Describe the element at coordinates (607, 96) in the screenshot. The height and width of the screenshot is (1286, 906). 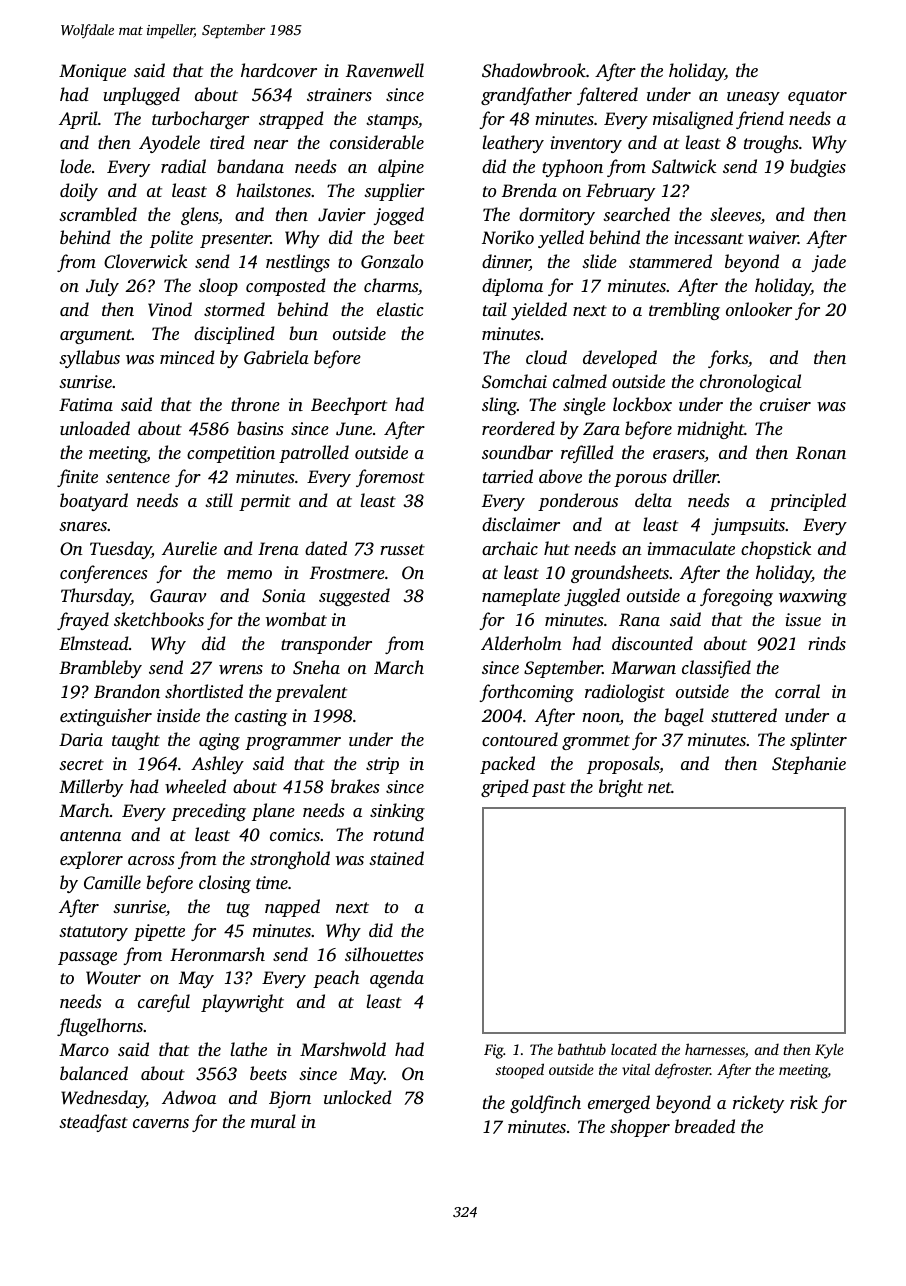
I see `faltered` at that location.
